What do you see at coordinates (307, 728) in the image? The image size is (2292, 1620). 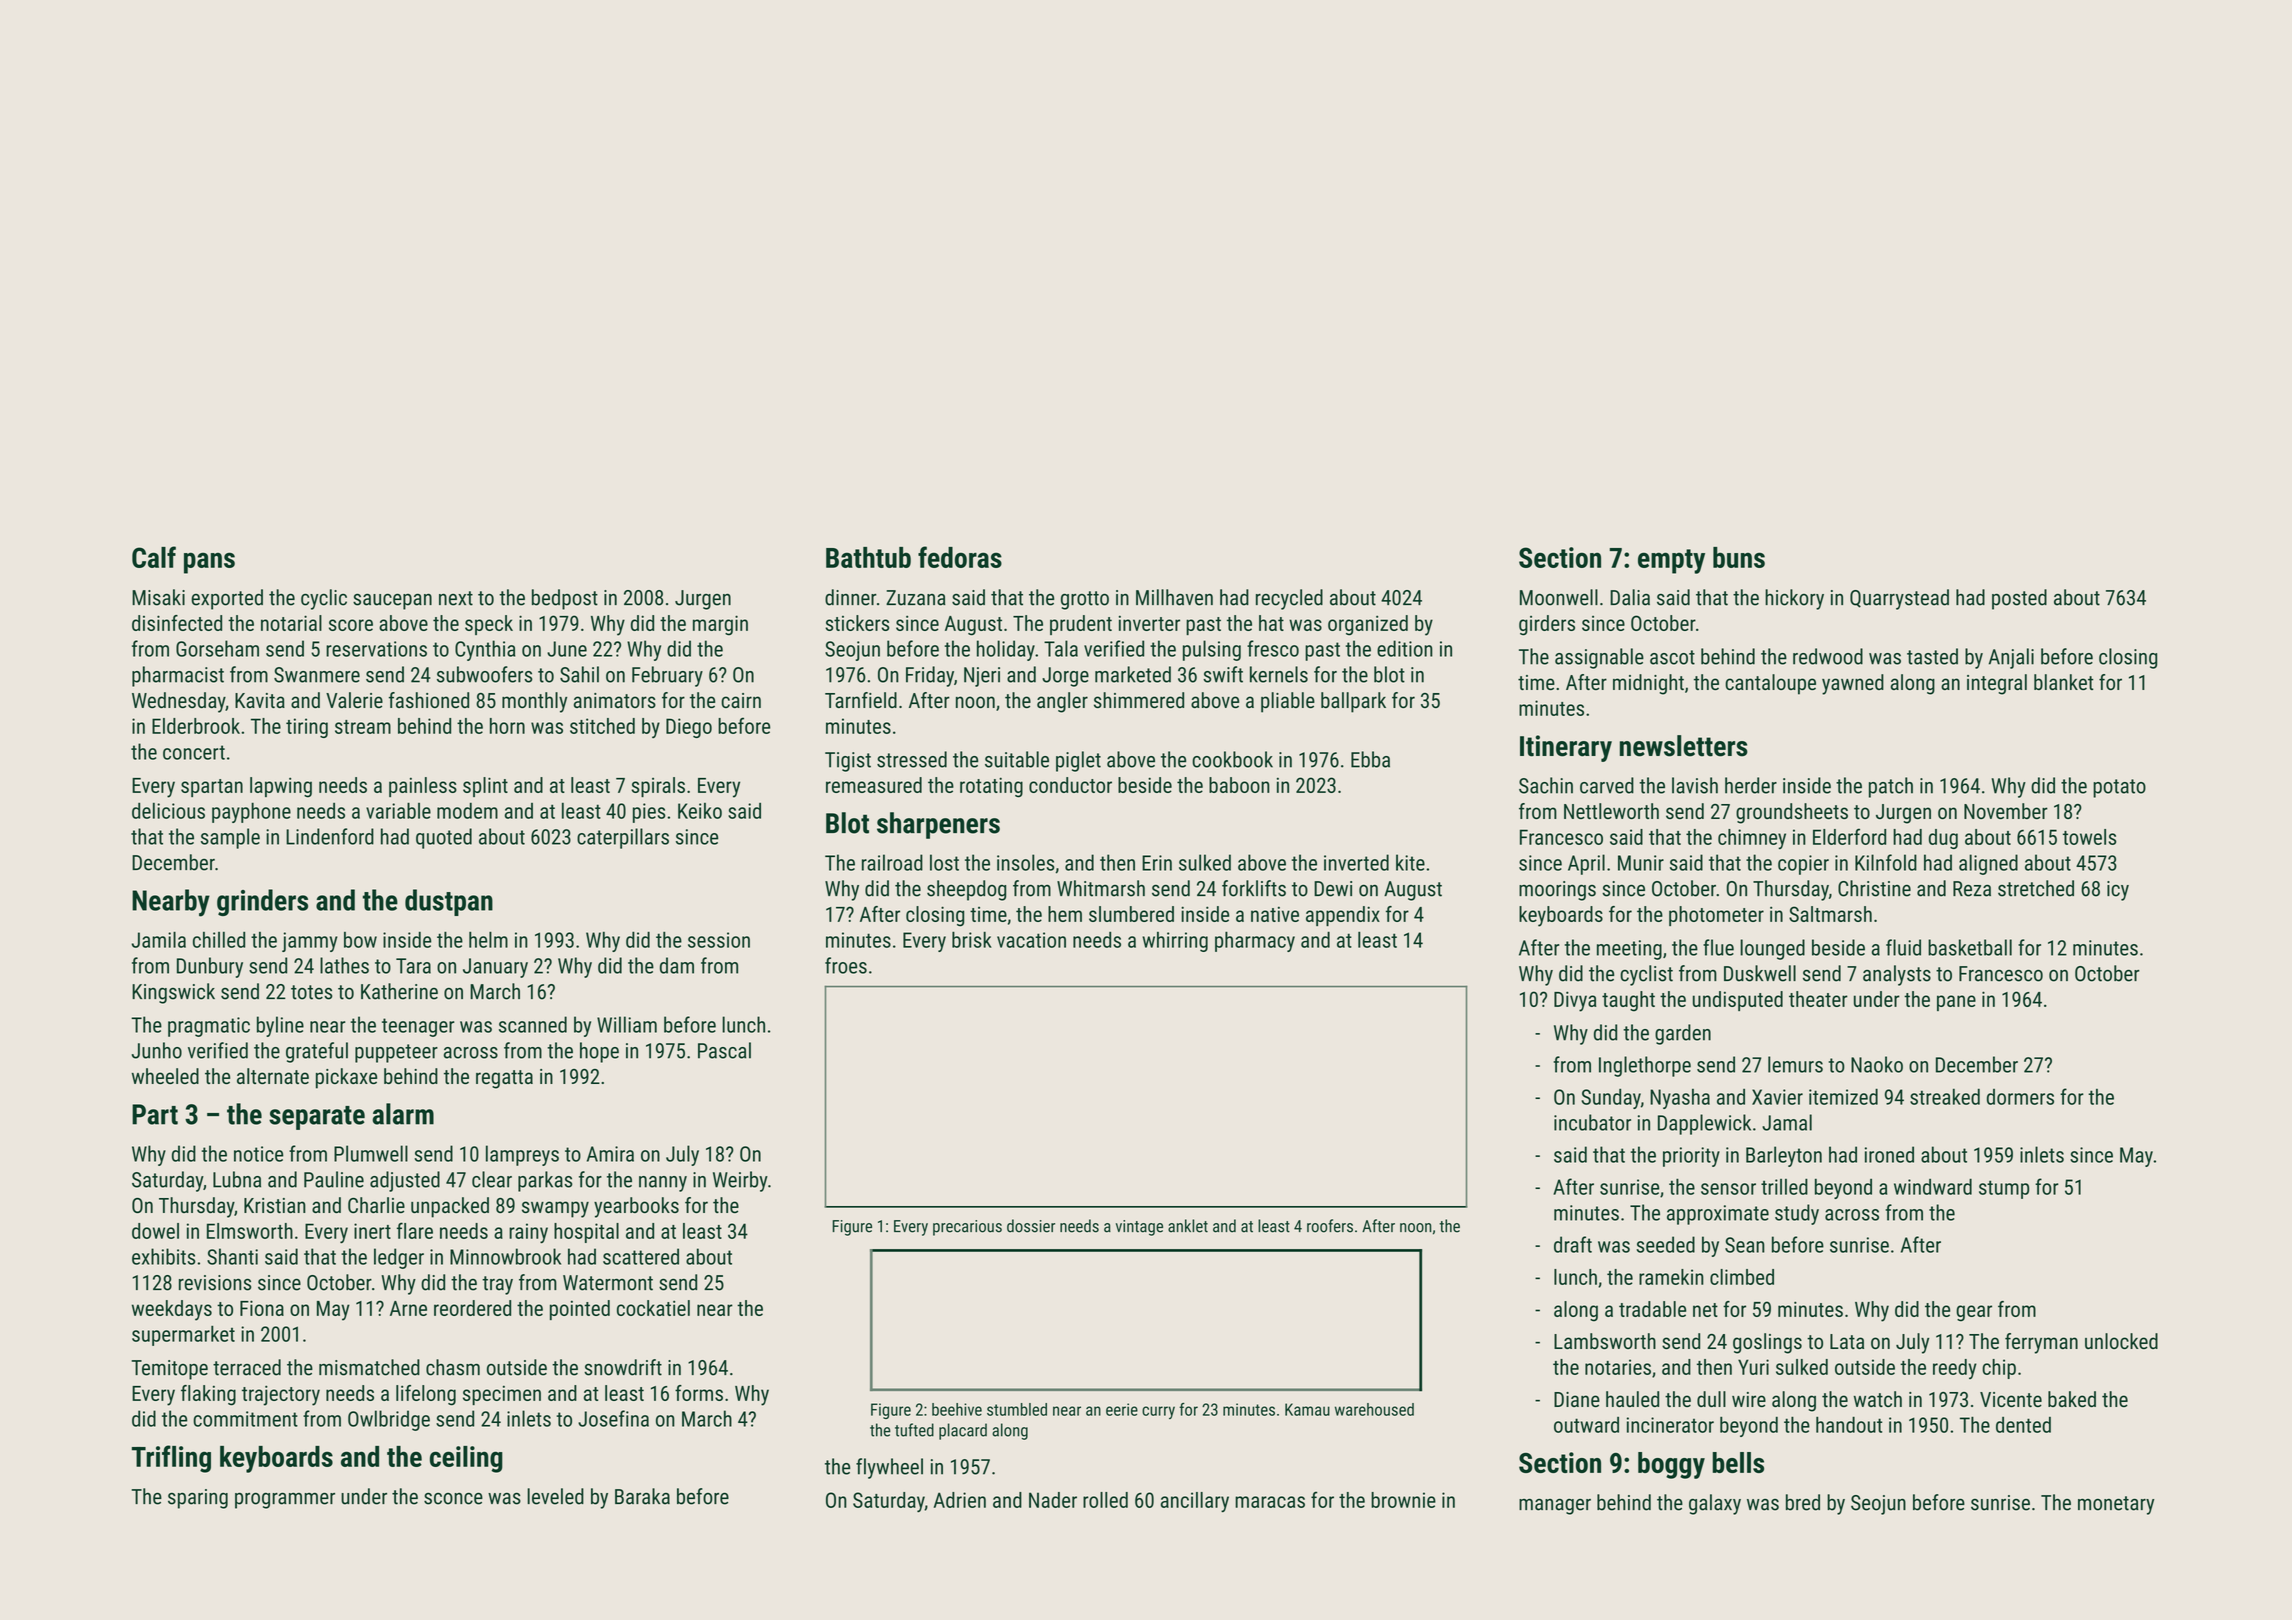 I see `tiring` at bounding box center [307, 728].
